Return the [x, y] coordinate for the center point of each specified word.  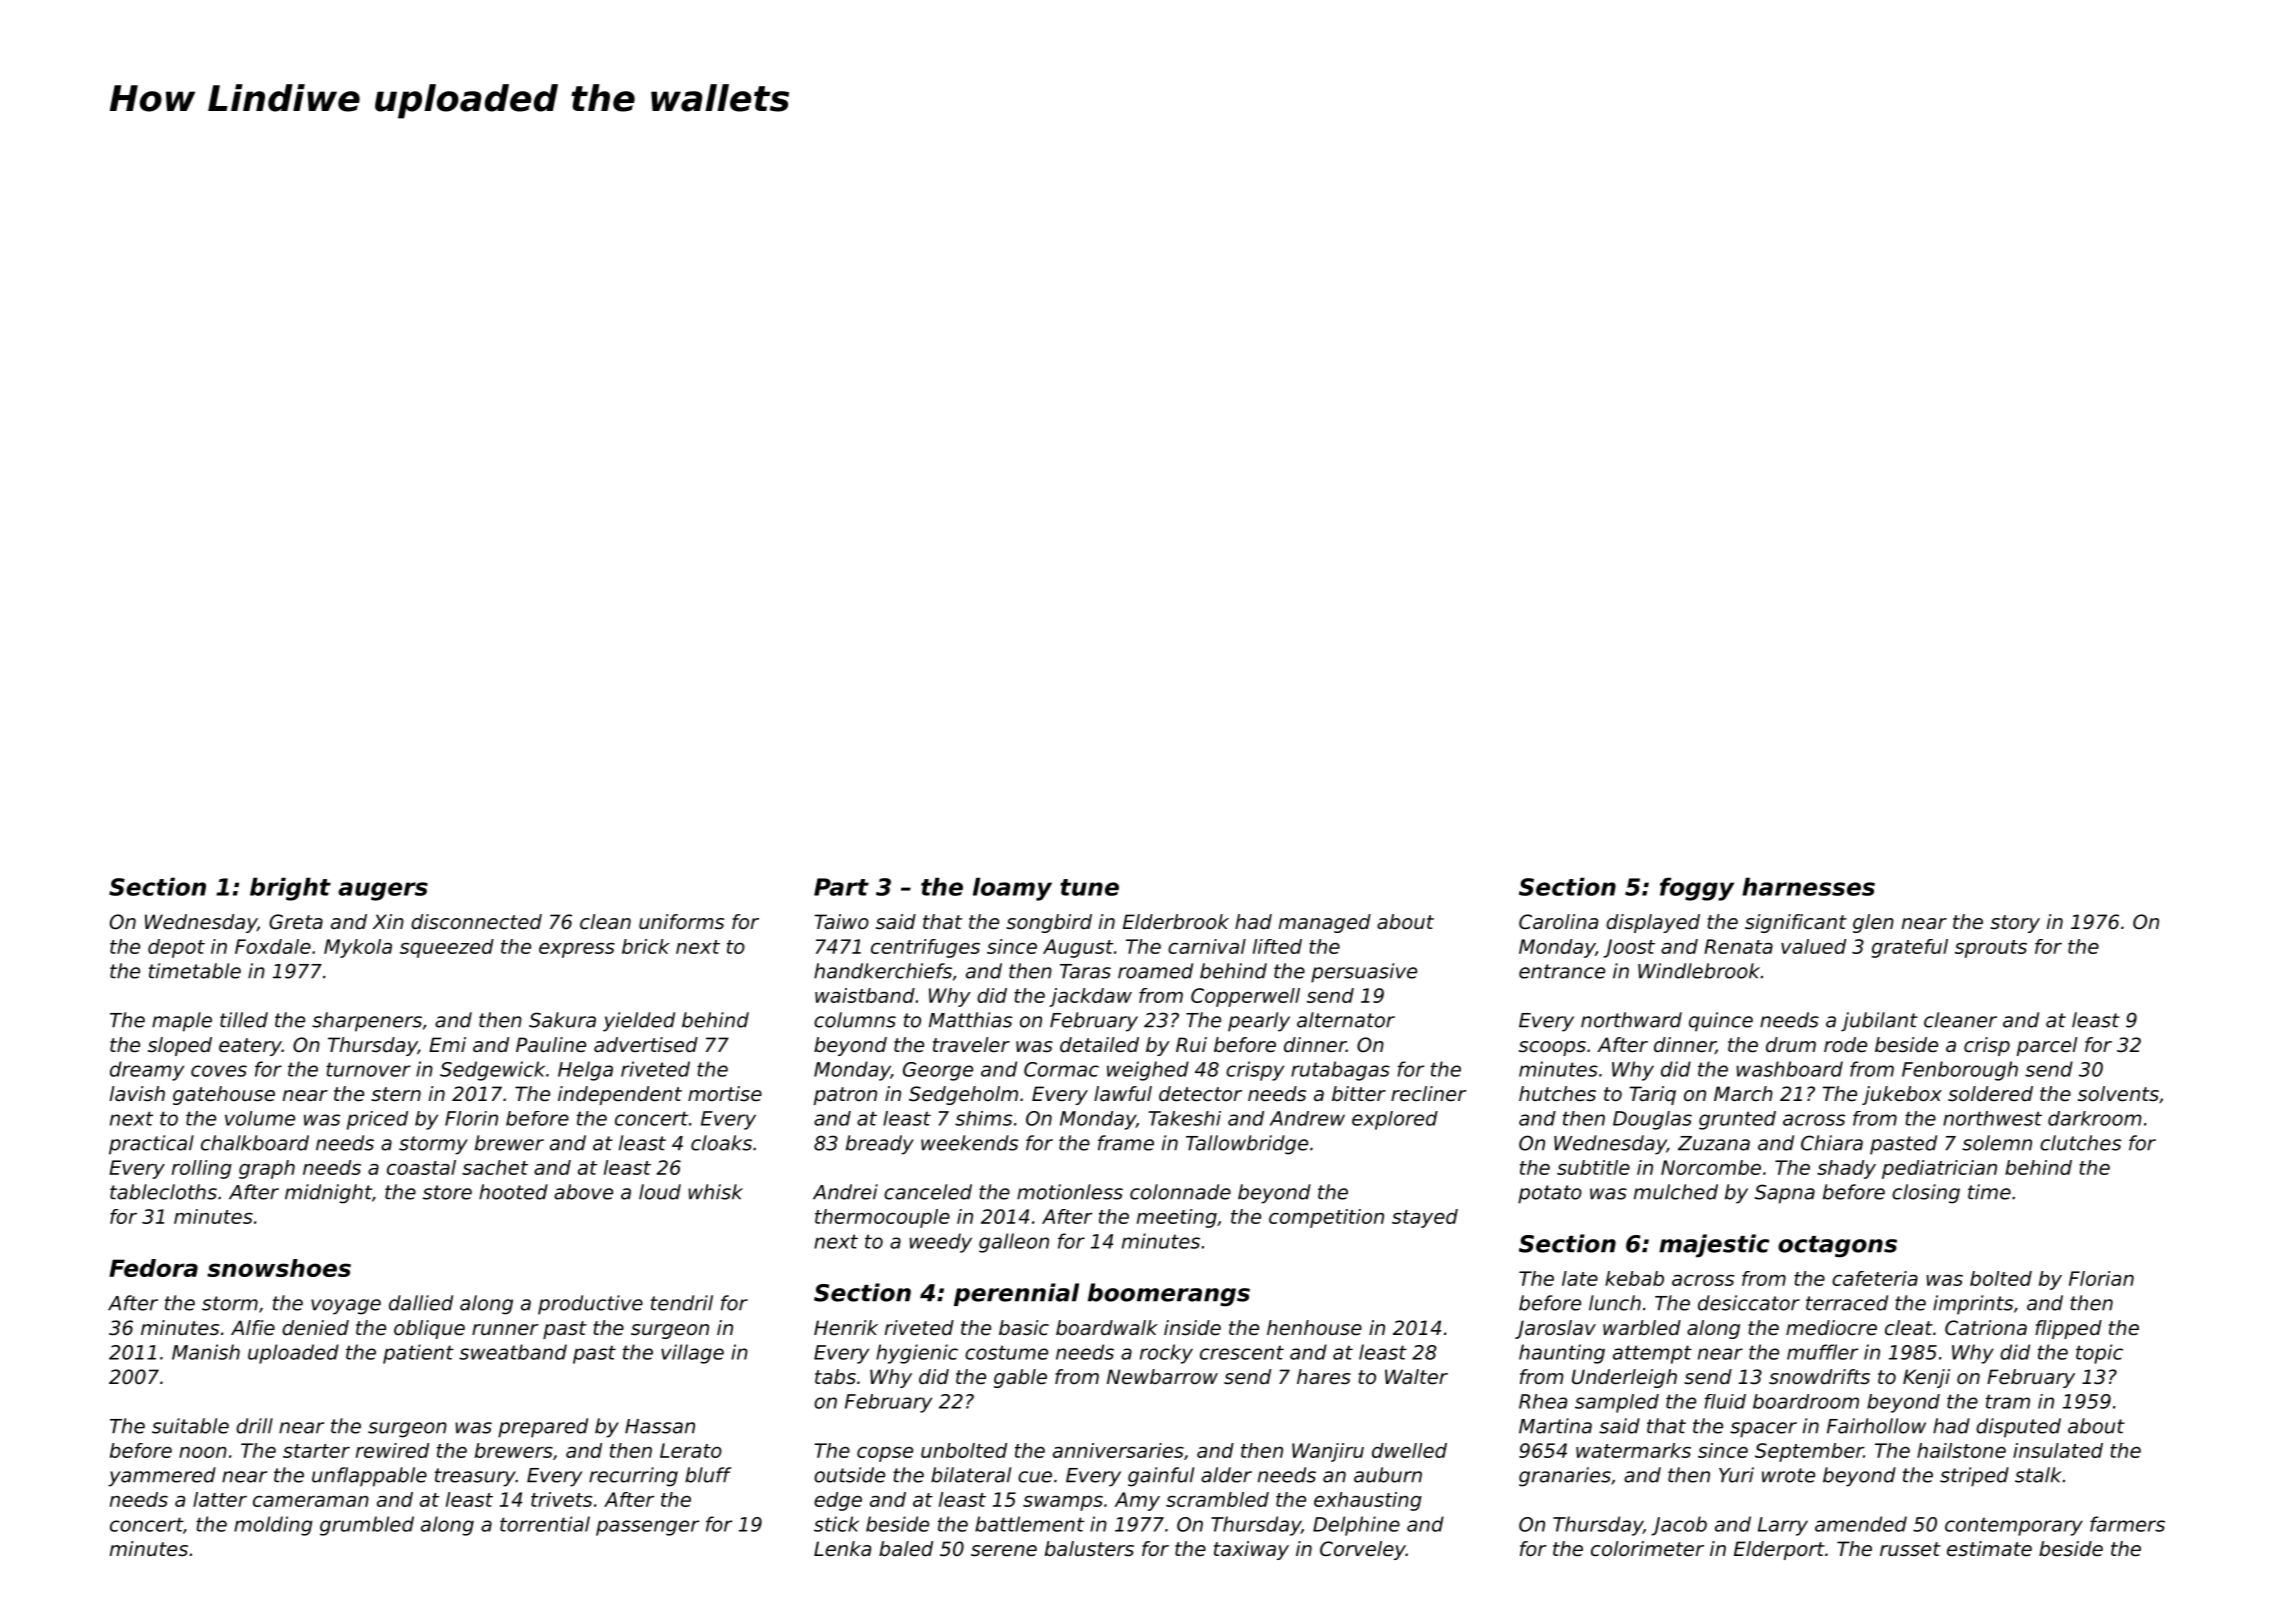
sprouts [1991, 949]
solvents [2118, 1094]
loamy [1012, 889]
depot [176, 948]
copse [885, 1454]
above [583, 1192]
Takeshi [1184, 1118]
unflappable [369, 1477]
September [1809, 1452]
